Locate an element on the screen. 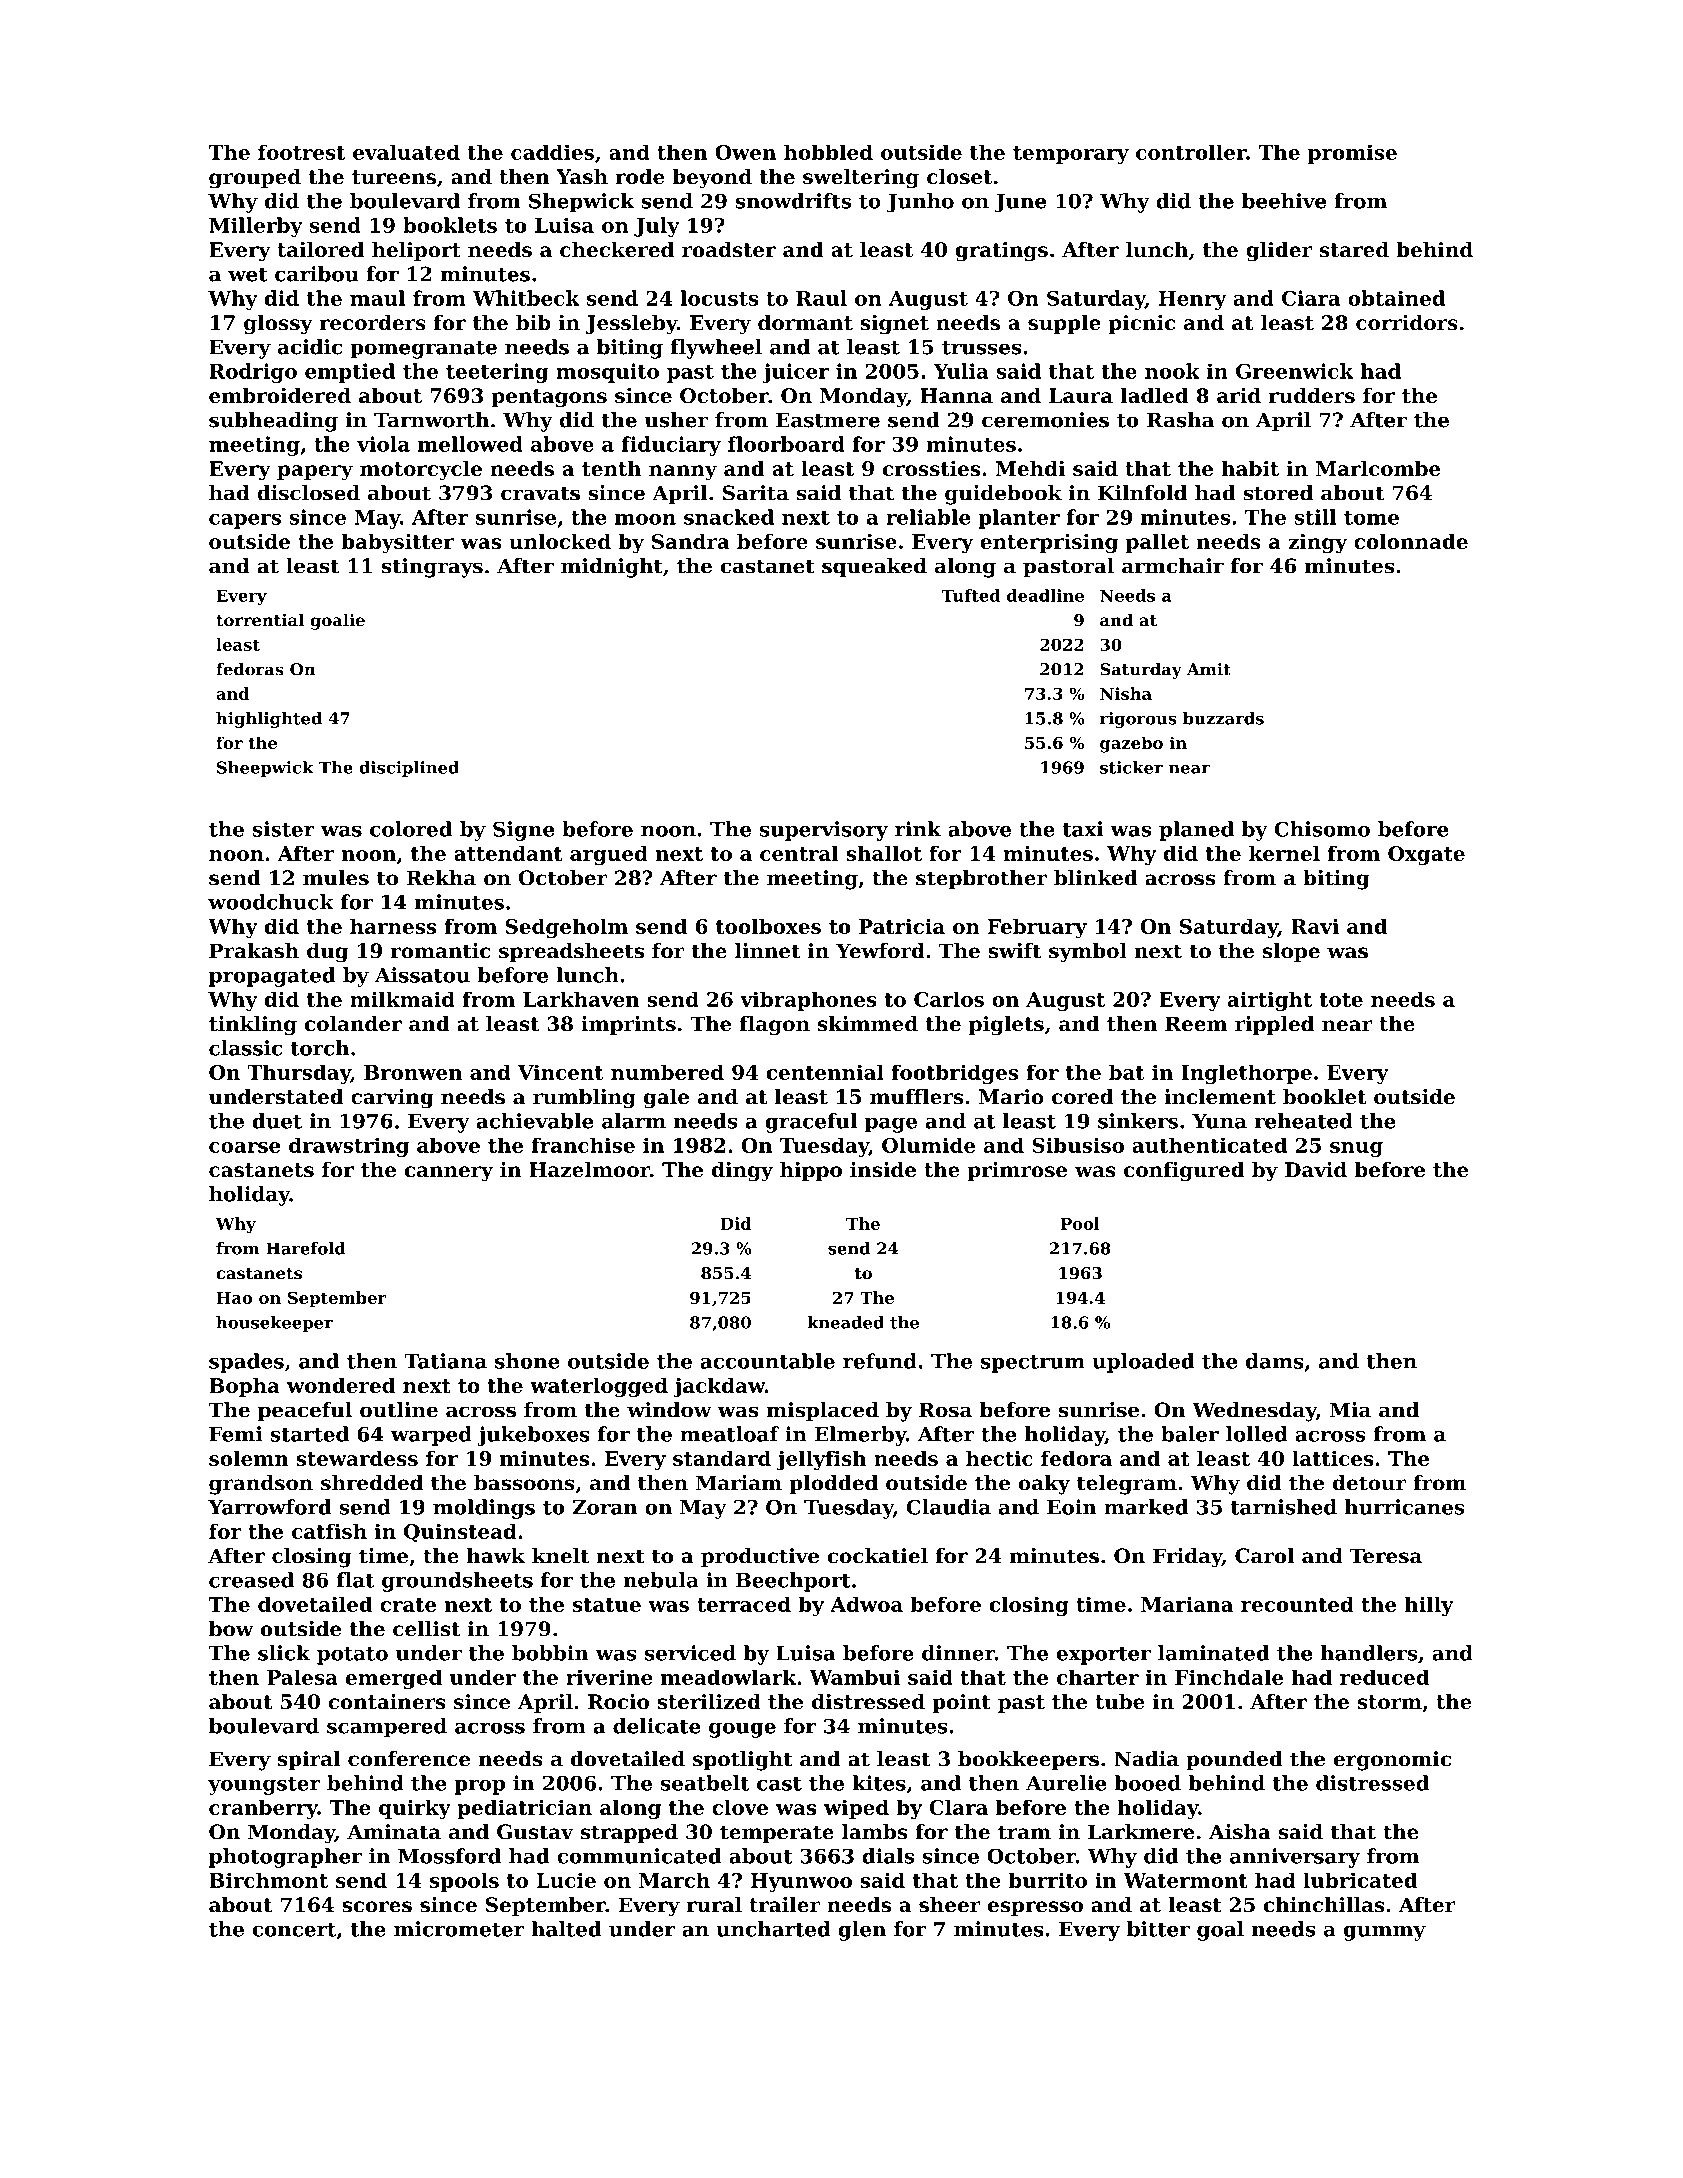 The width and height of the screenshot is (1683, 2178). Olumide is located at coordinates (928, 1145).
